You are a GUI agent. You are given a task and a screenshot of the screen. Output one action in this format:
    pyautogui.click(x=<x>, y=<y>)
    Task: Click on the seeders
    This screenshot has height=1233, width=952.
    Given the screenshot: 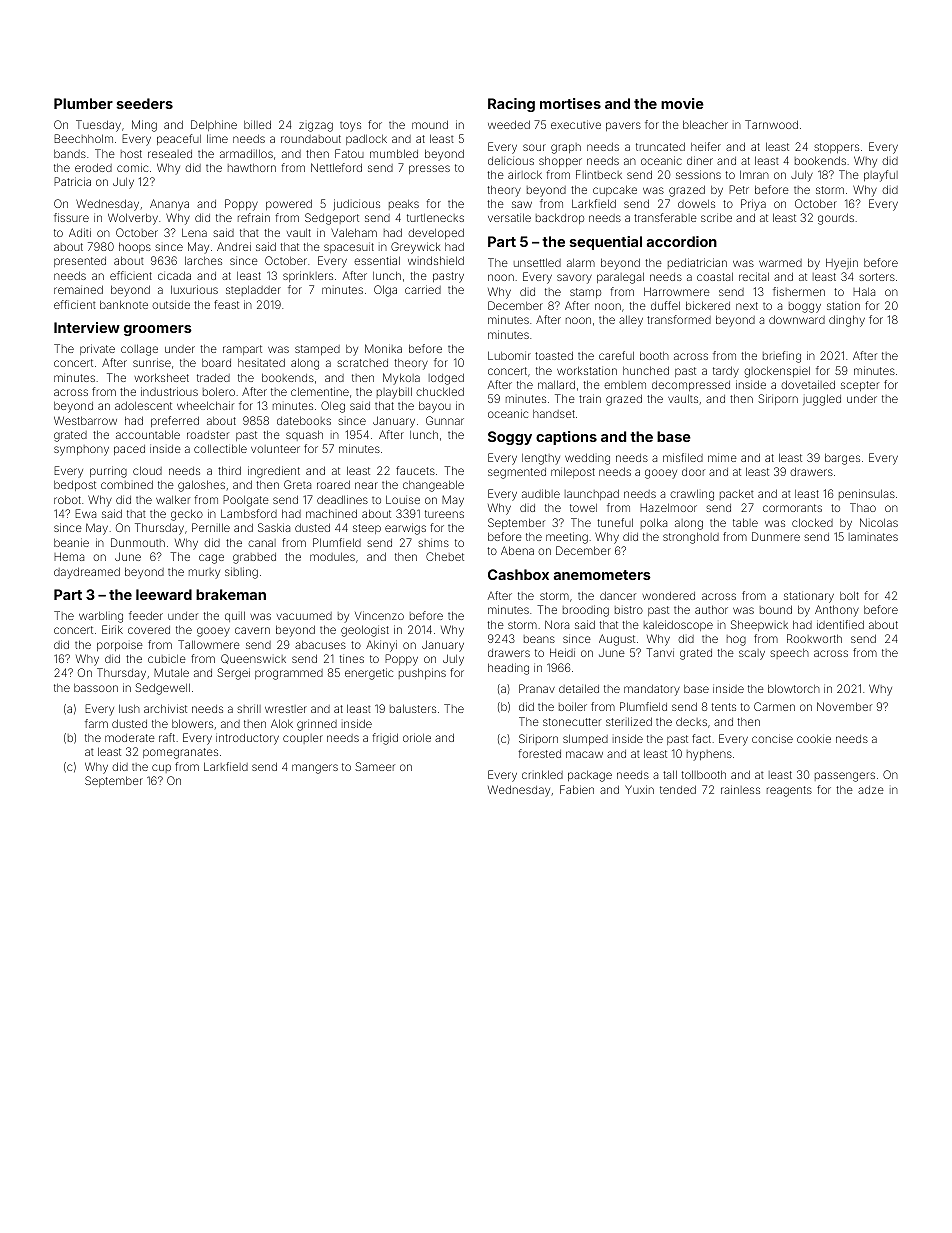 What is the action you would take?
    pyautogui.click(x=145, y=103)
